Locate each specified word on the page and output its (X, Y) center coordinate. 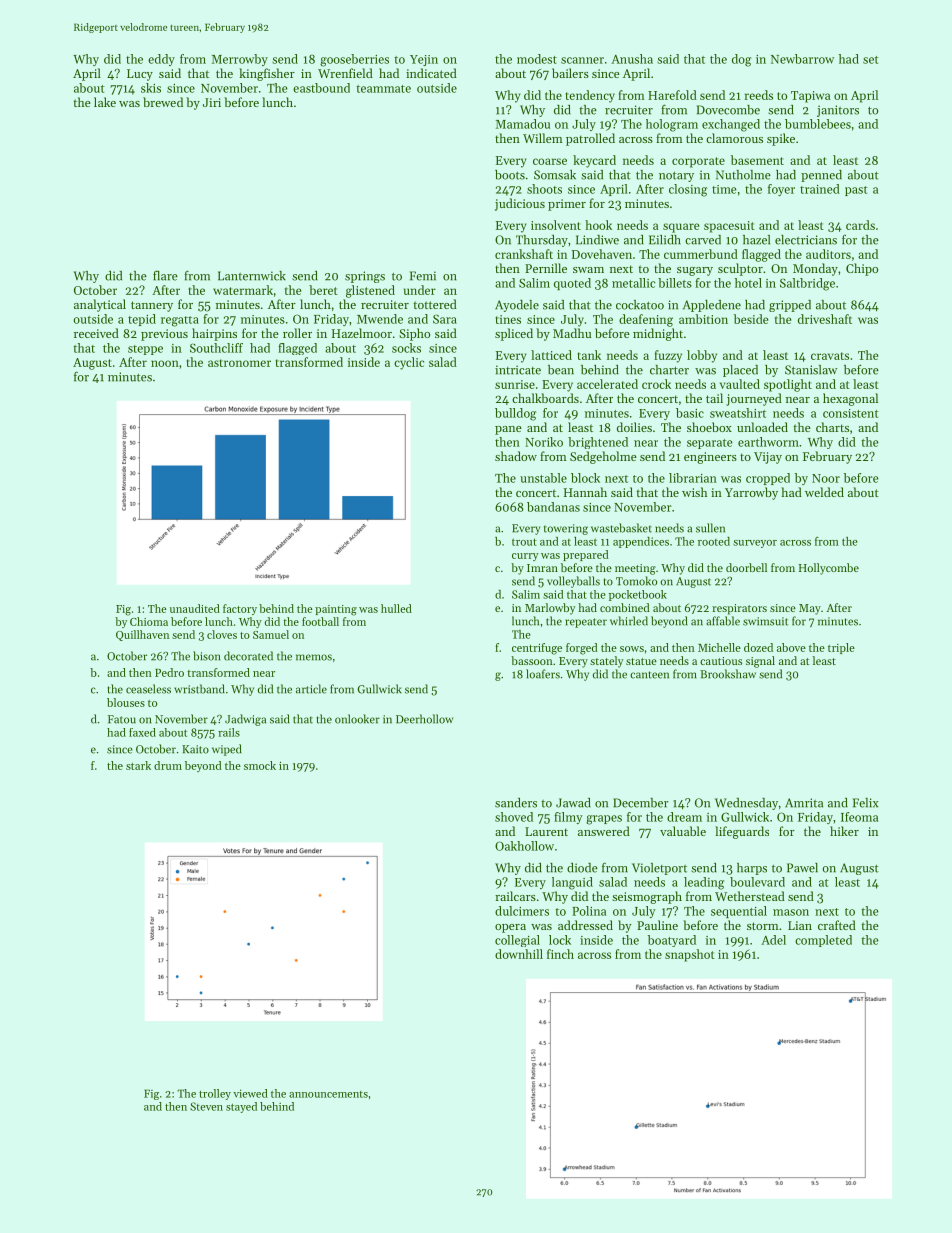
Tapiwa (811, 97)
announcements (328, 1094)
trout (524, 542)
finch (560, 954)
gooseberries (354, 60)
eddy (161, 60)
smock (260, 765)
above (791, 647)
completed (823, 941)
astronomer (239, 363)
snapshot (690, 955)
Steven (206, 1106)
